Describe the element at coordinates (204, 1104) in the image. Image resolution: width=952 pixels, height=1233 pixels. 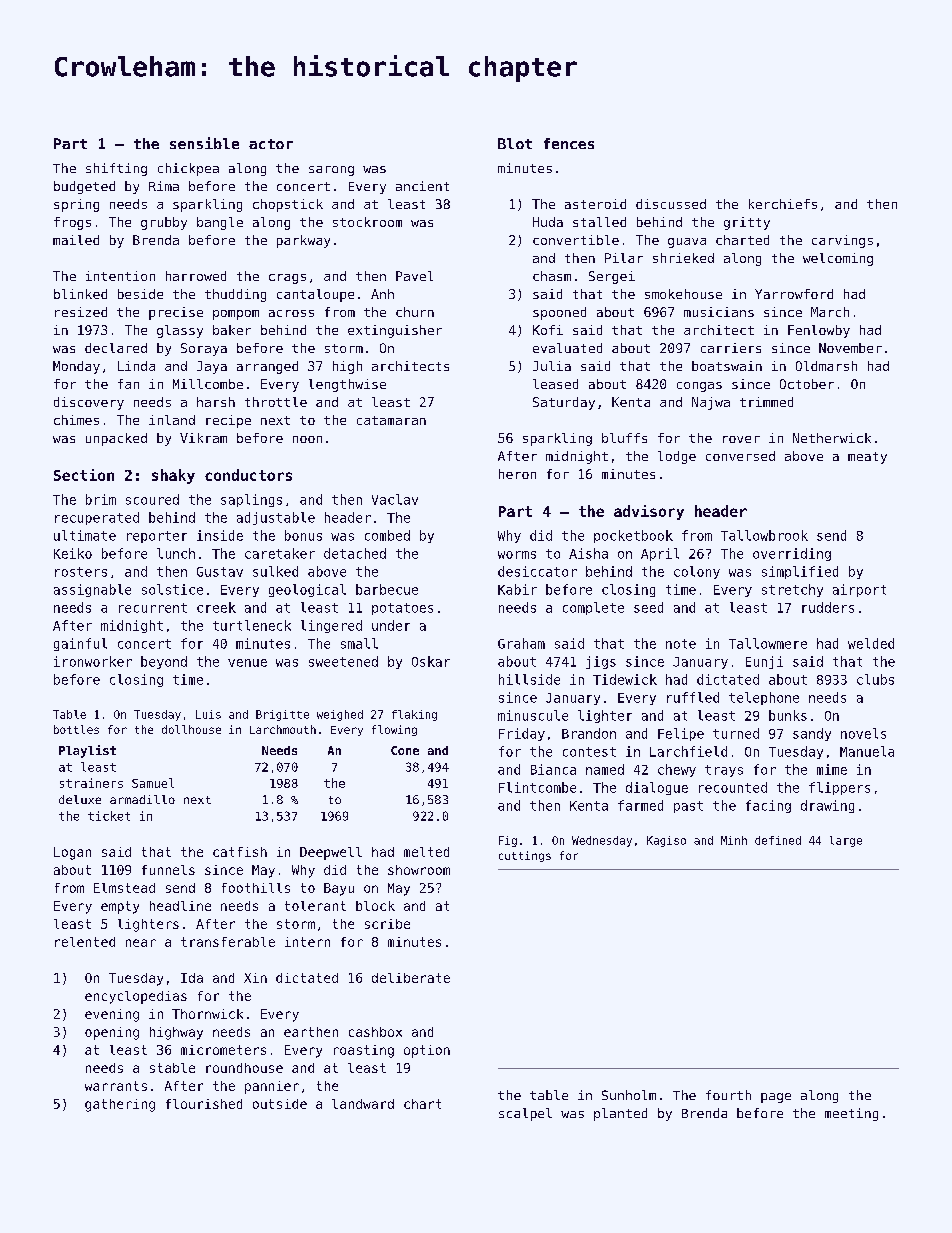
I see `flourished` at that location.
